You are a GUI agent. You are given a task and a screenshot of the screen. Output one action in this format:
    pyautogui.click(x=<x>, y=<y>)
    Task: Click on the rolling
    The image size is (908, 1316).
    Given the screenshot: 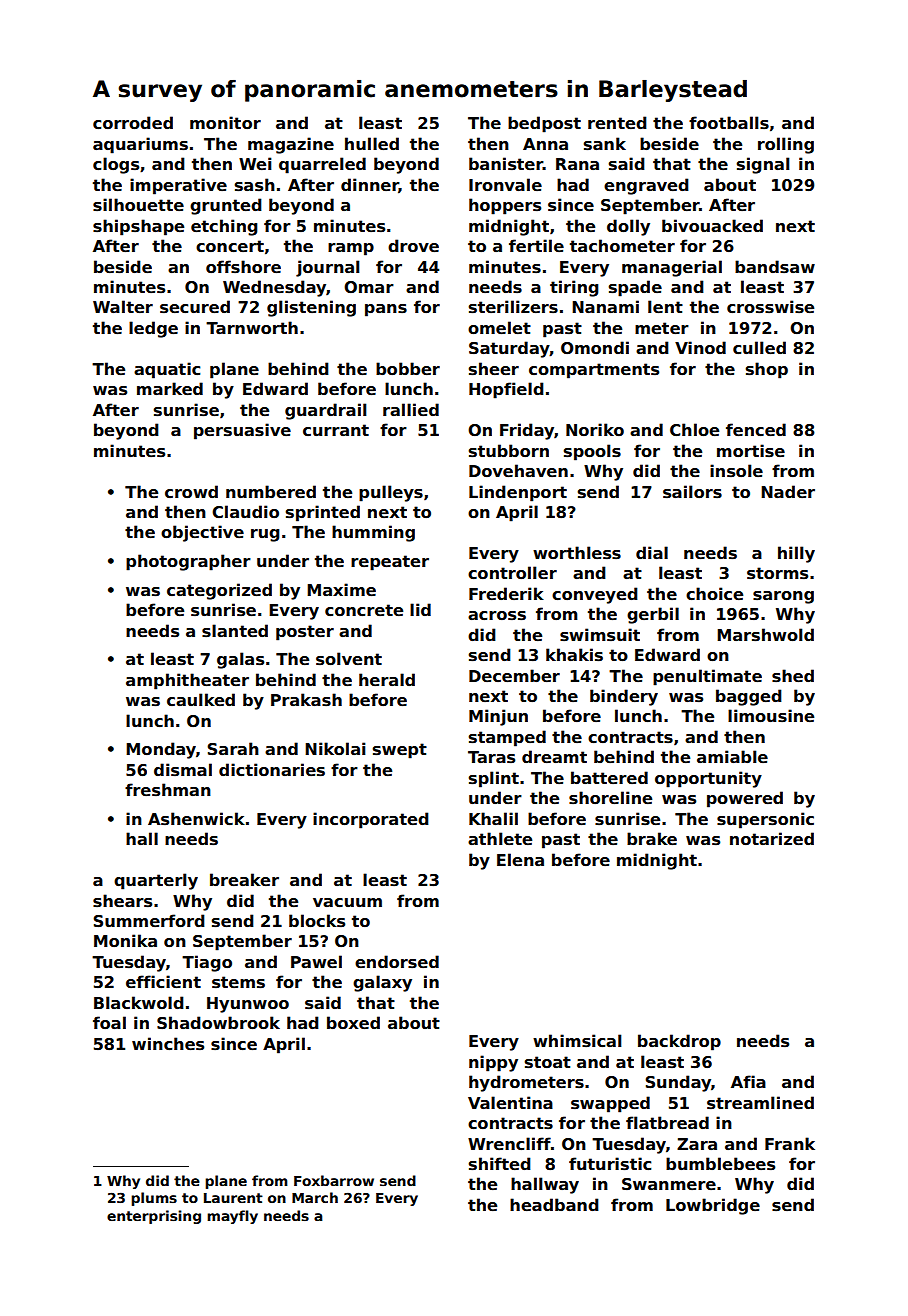 What is the action you would take?
    pyautogui.click(x=786, y=145)
